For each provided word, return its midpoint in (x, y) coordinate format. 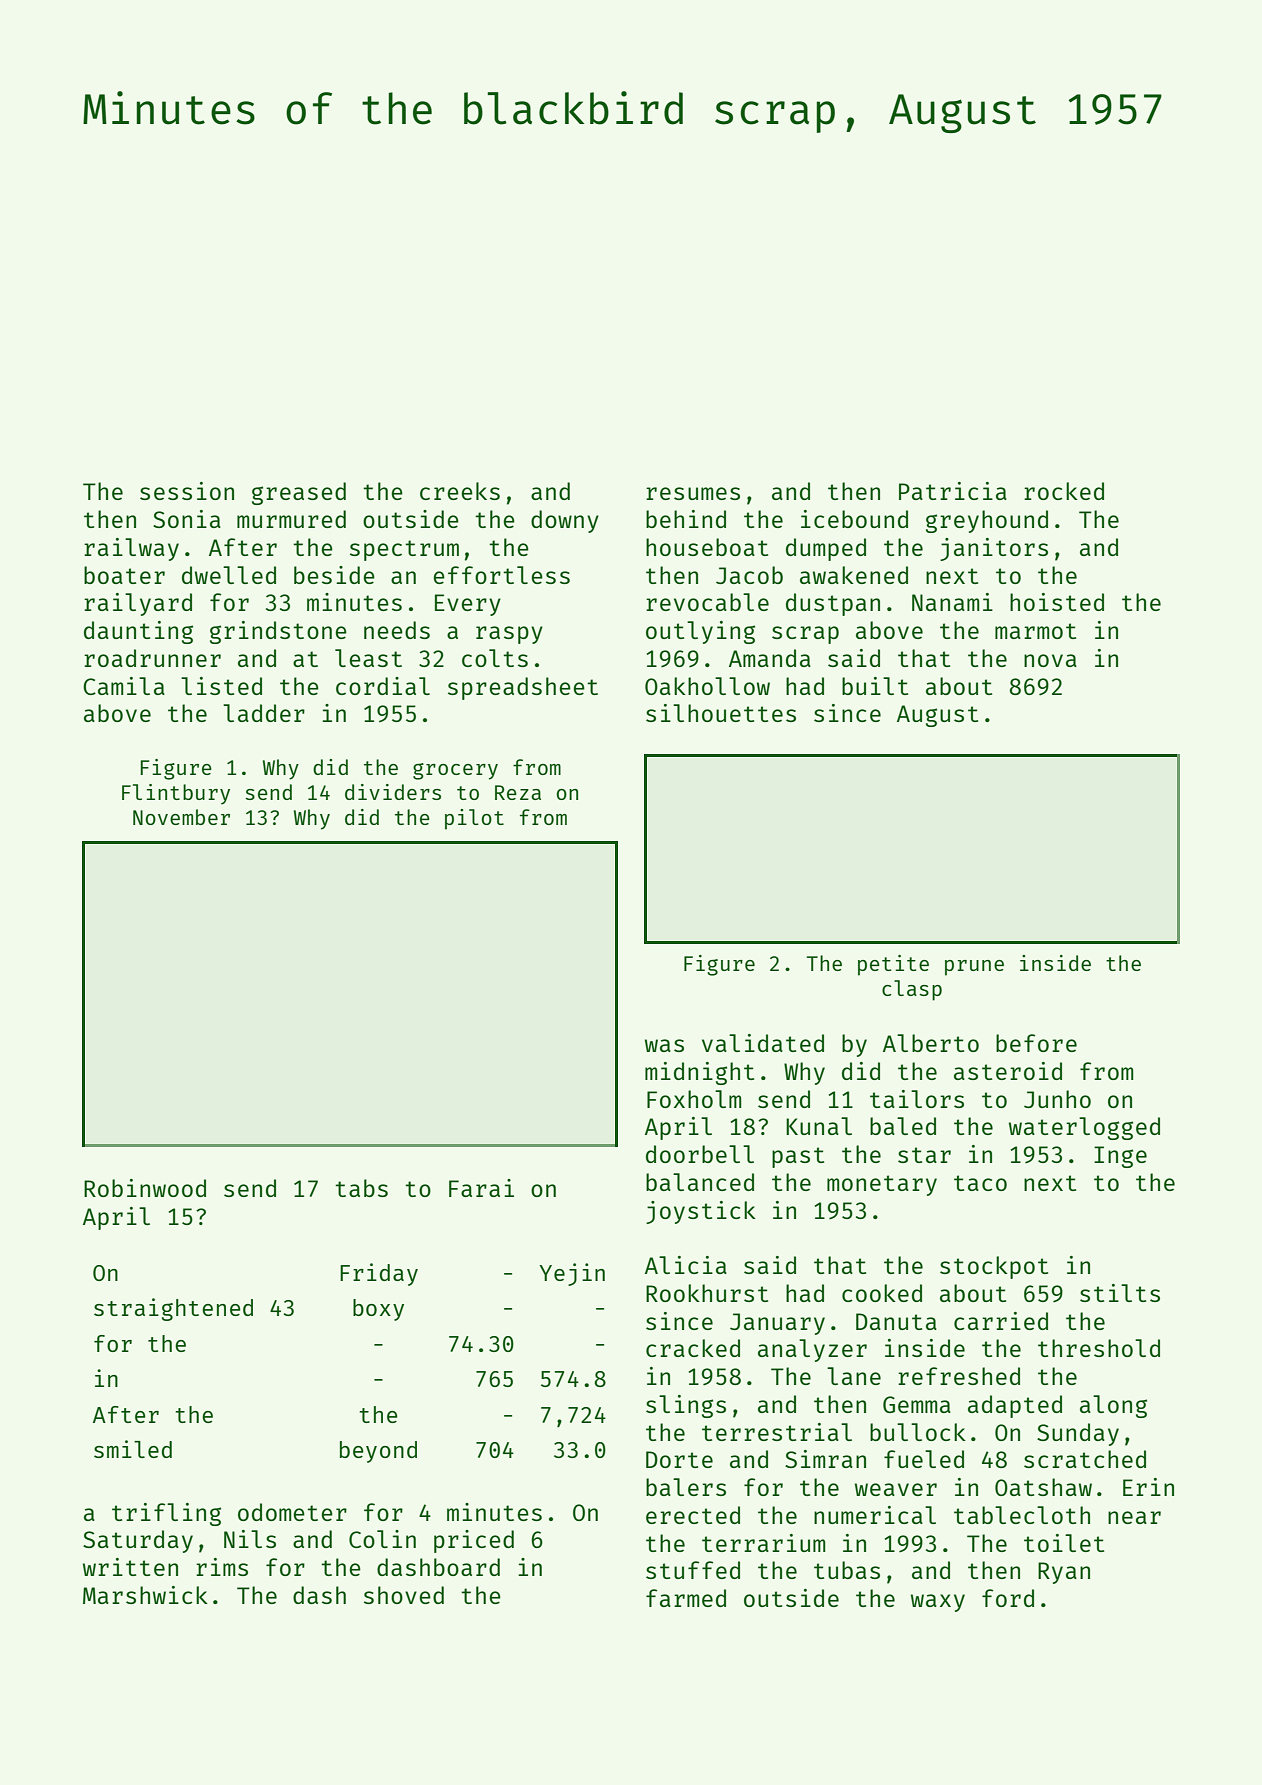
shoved (404, 1595)
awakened (854, 575)
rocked (1064, 491)
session (187, 491)
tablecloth (1022, 1515)
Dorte (679, 1459)
